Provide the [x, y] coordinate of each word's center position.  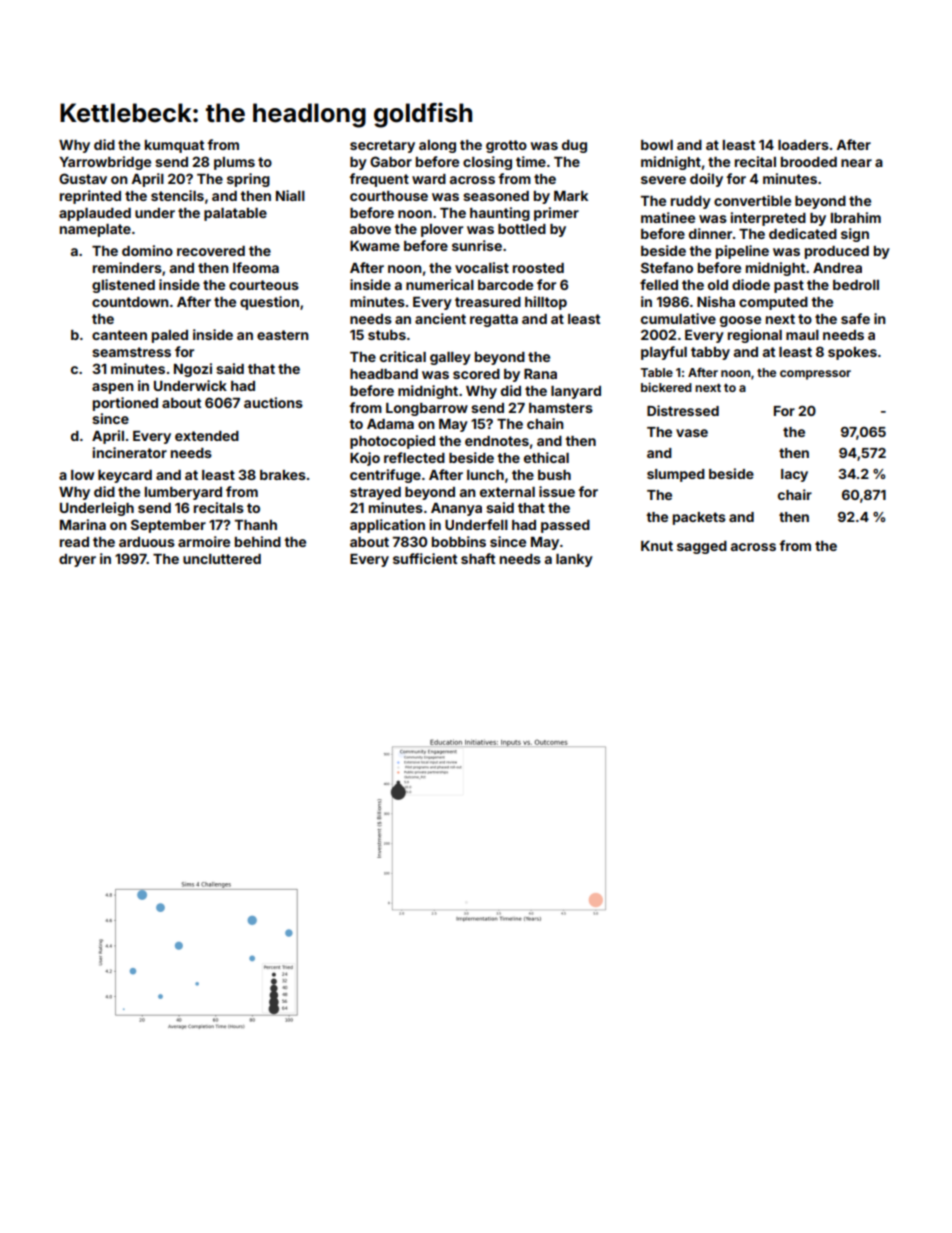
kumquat [174, 146]
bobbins [459, 541]
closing [487, 163]
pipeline [742, 252]
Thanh [256, 525]
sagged [702, 547]
